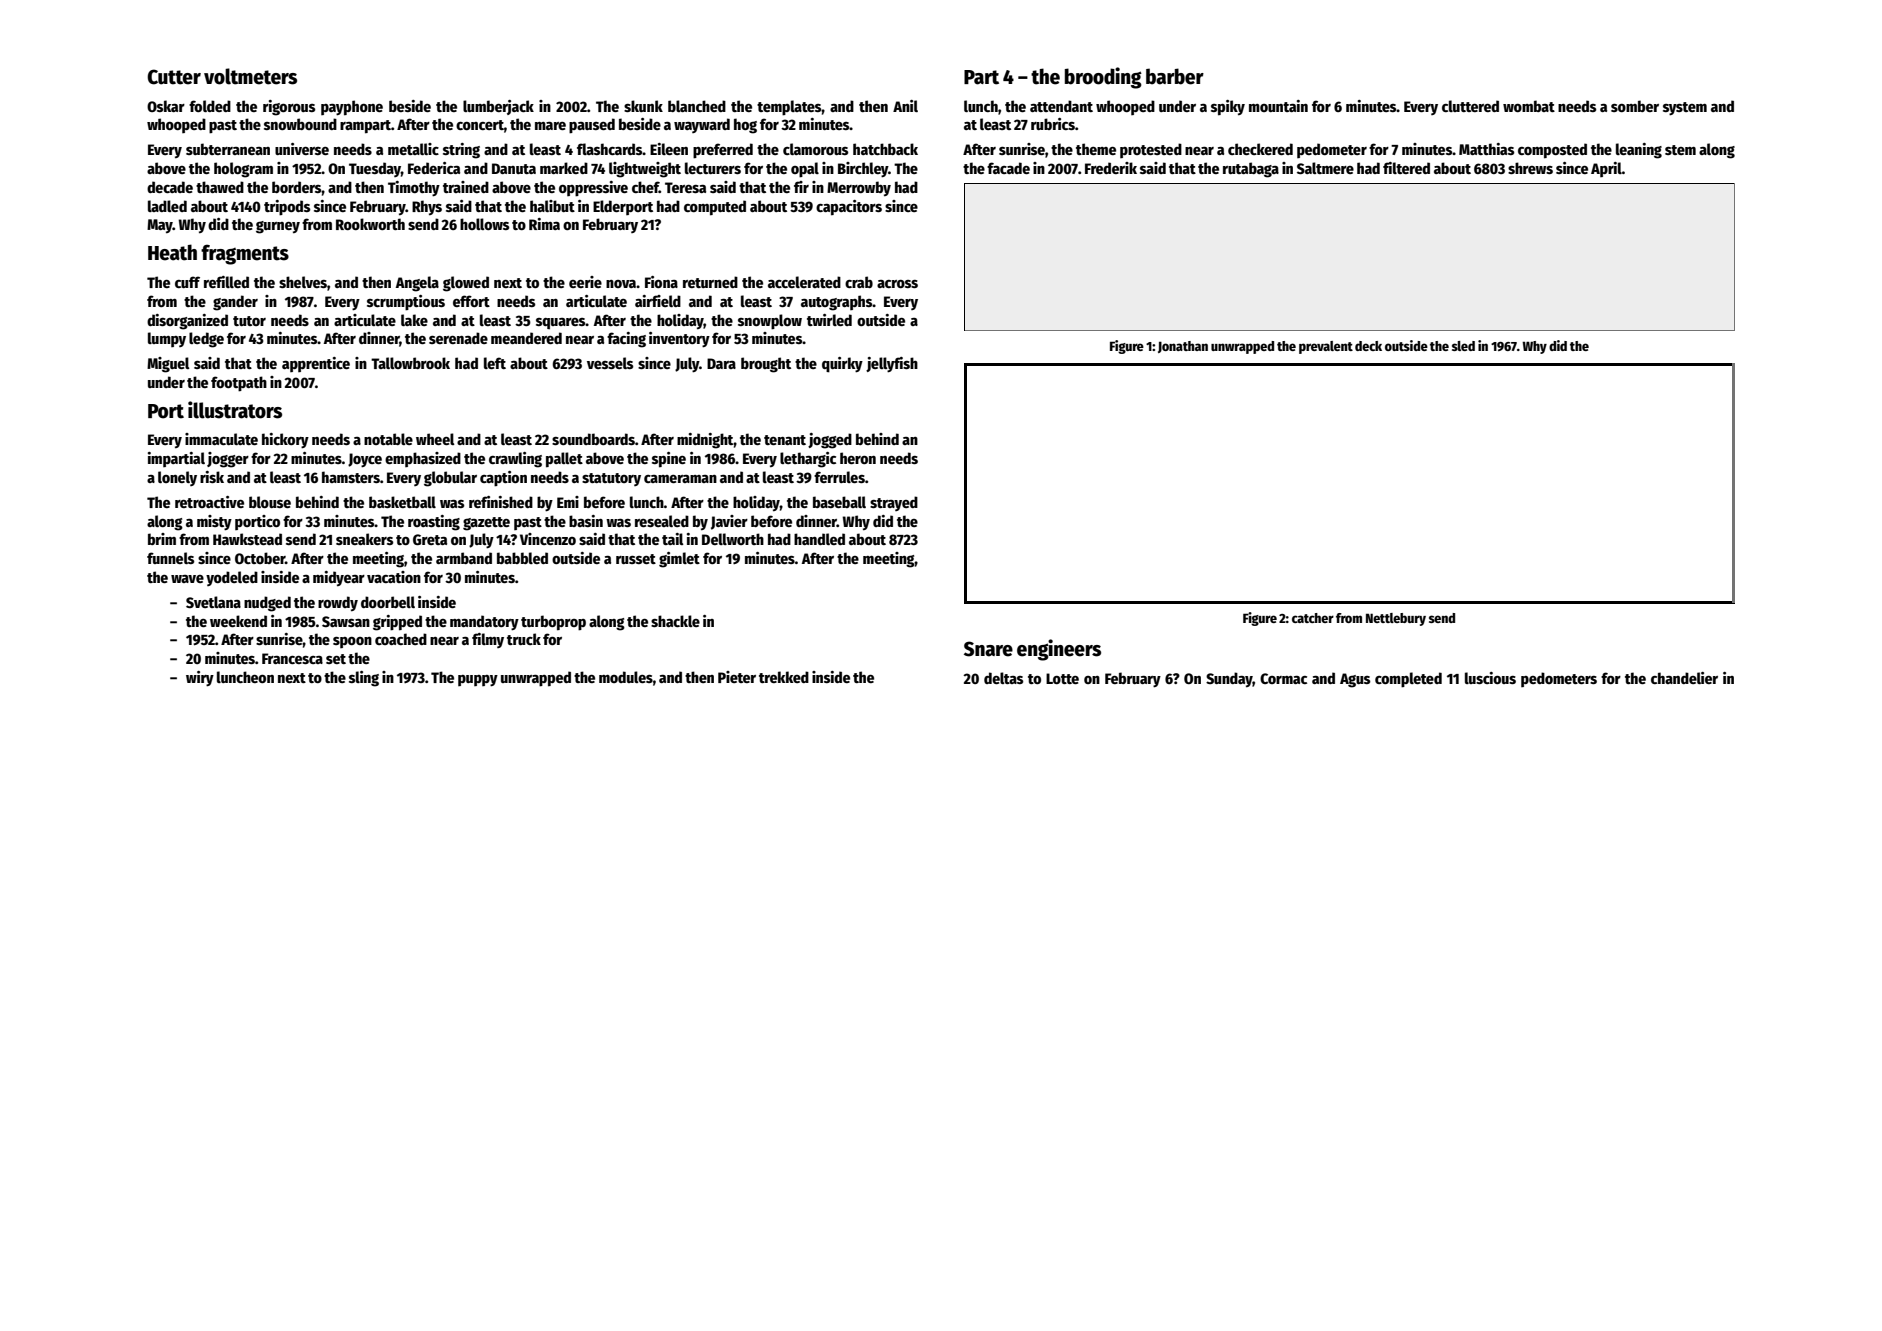  I want to click on Tallowbrook, so click(410, 363).
